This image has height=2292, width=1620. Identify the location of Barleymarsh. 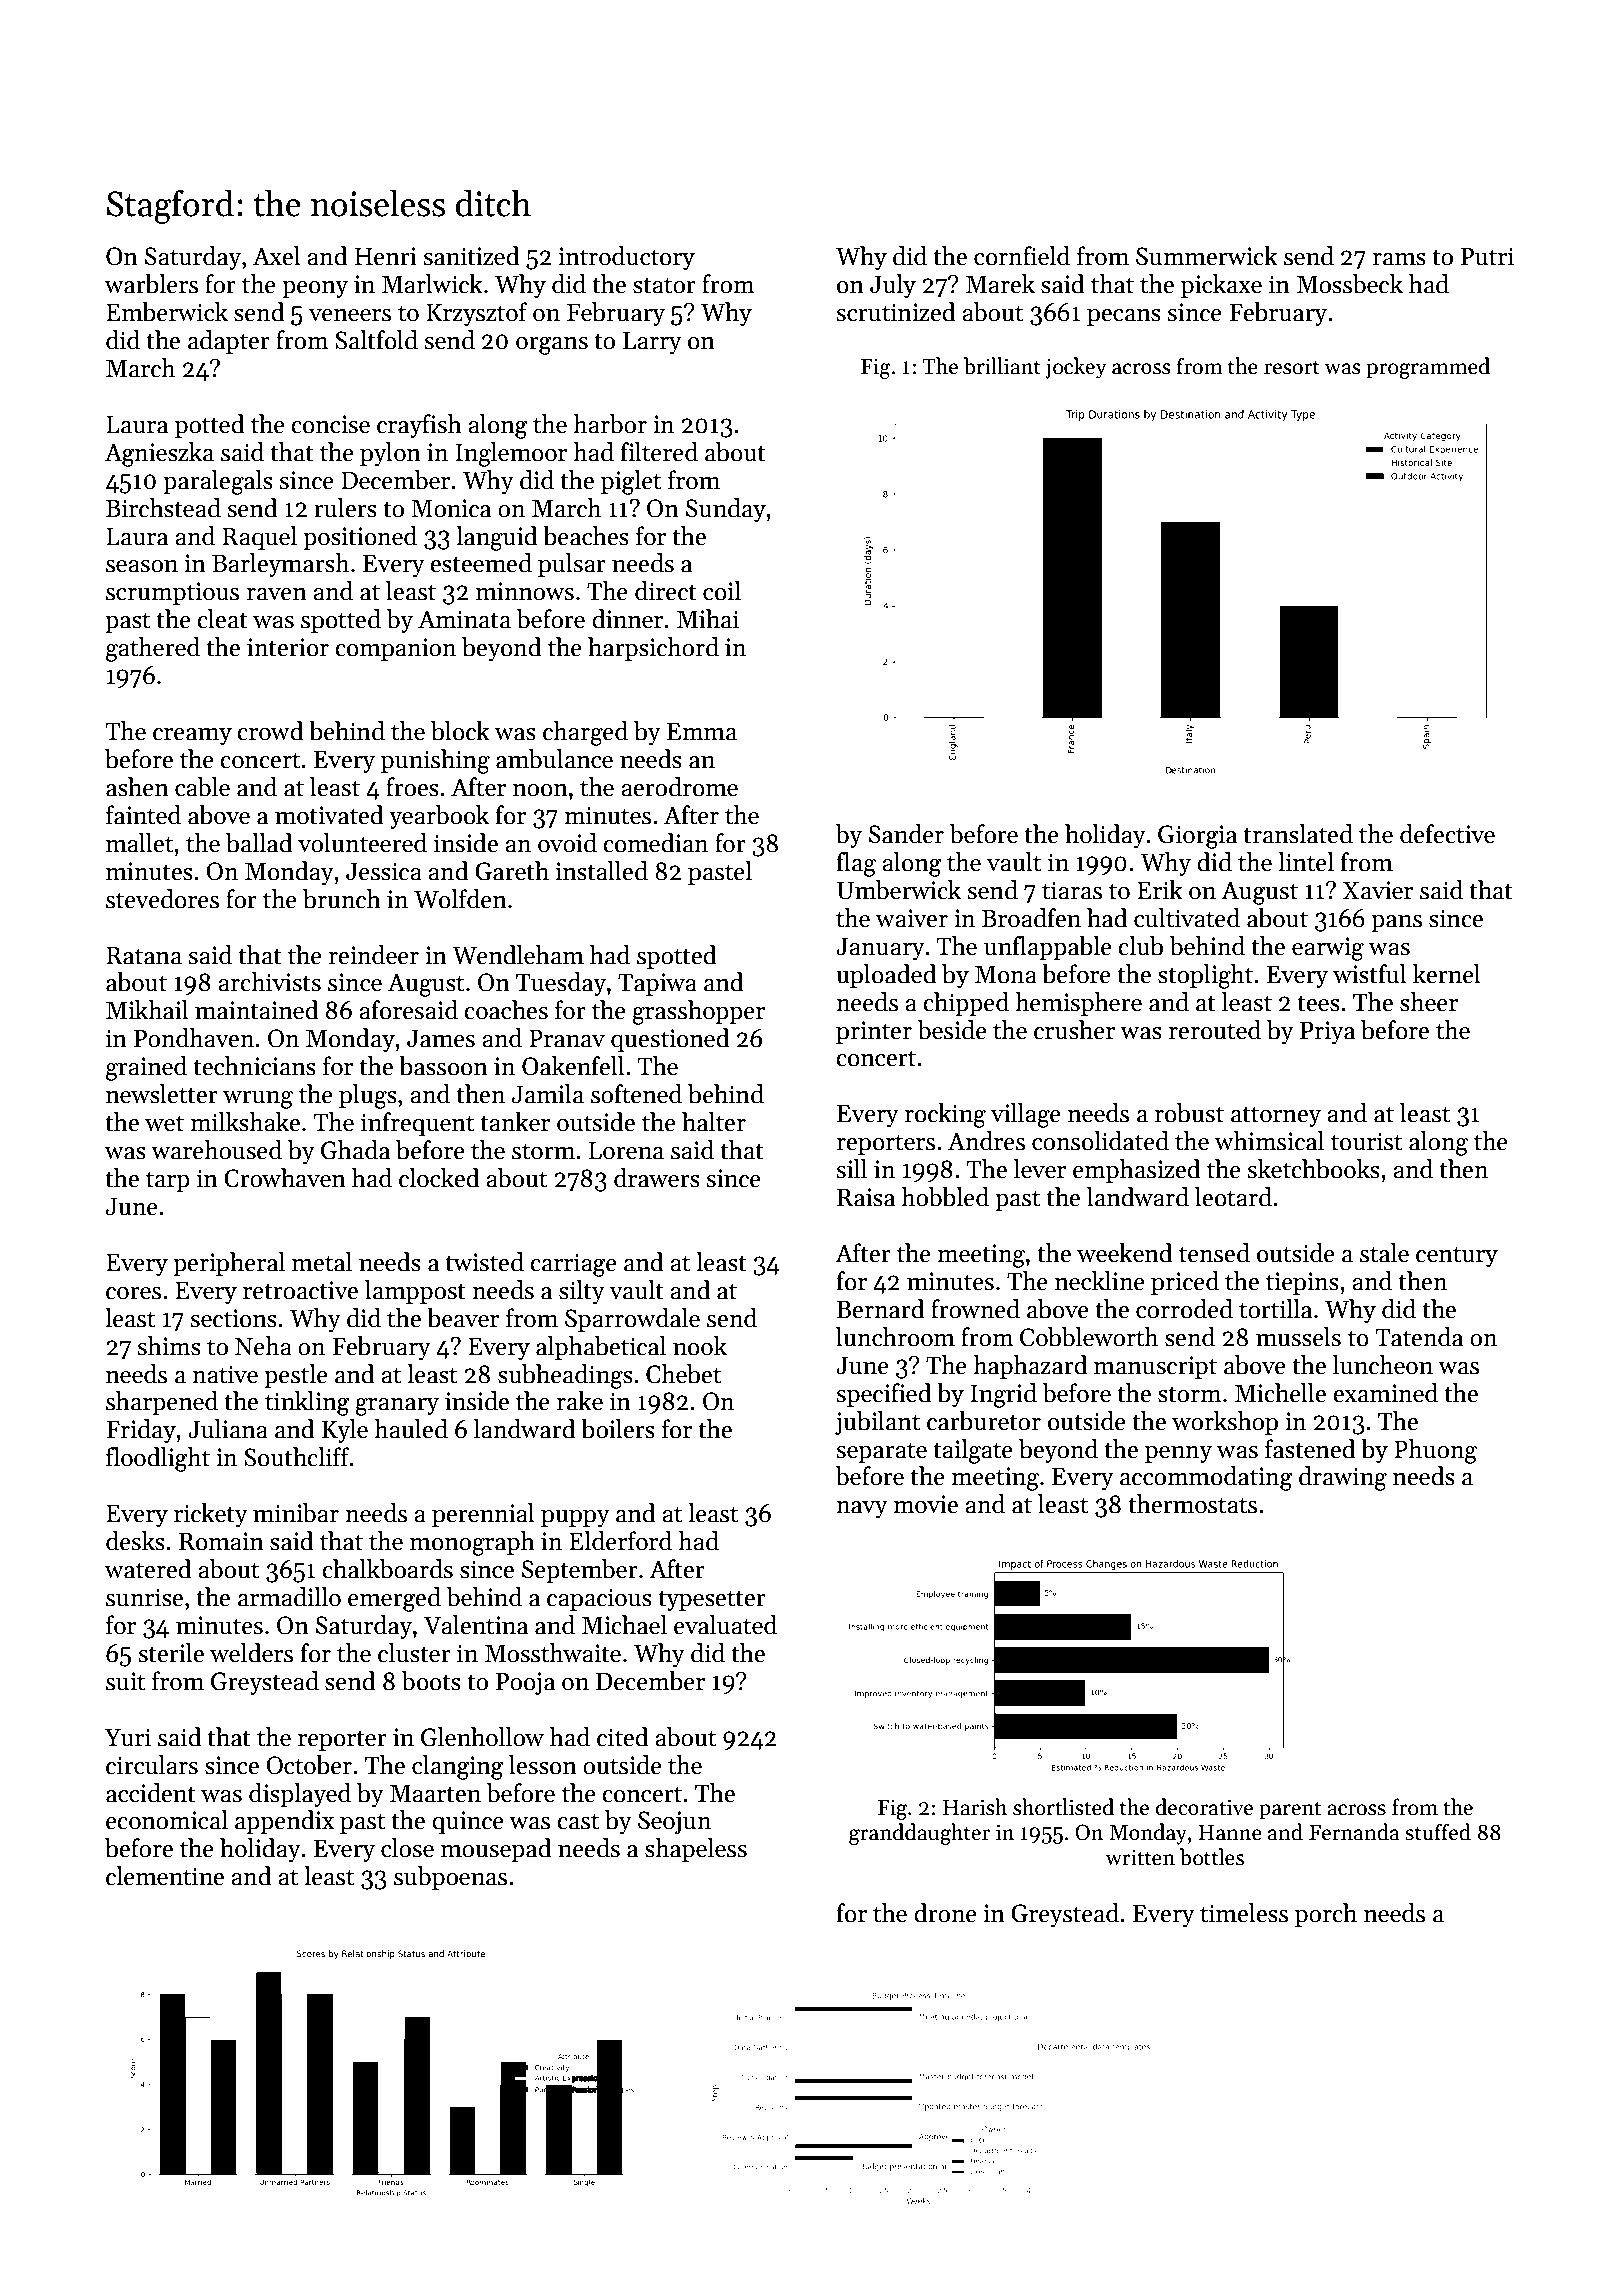
(280, 565).
